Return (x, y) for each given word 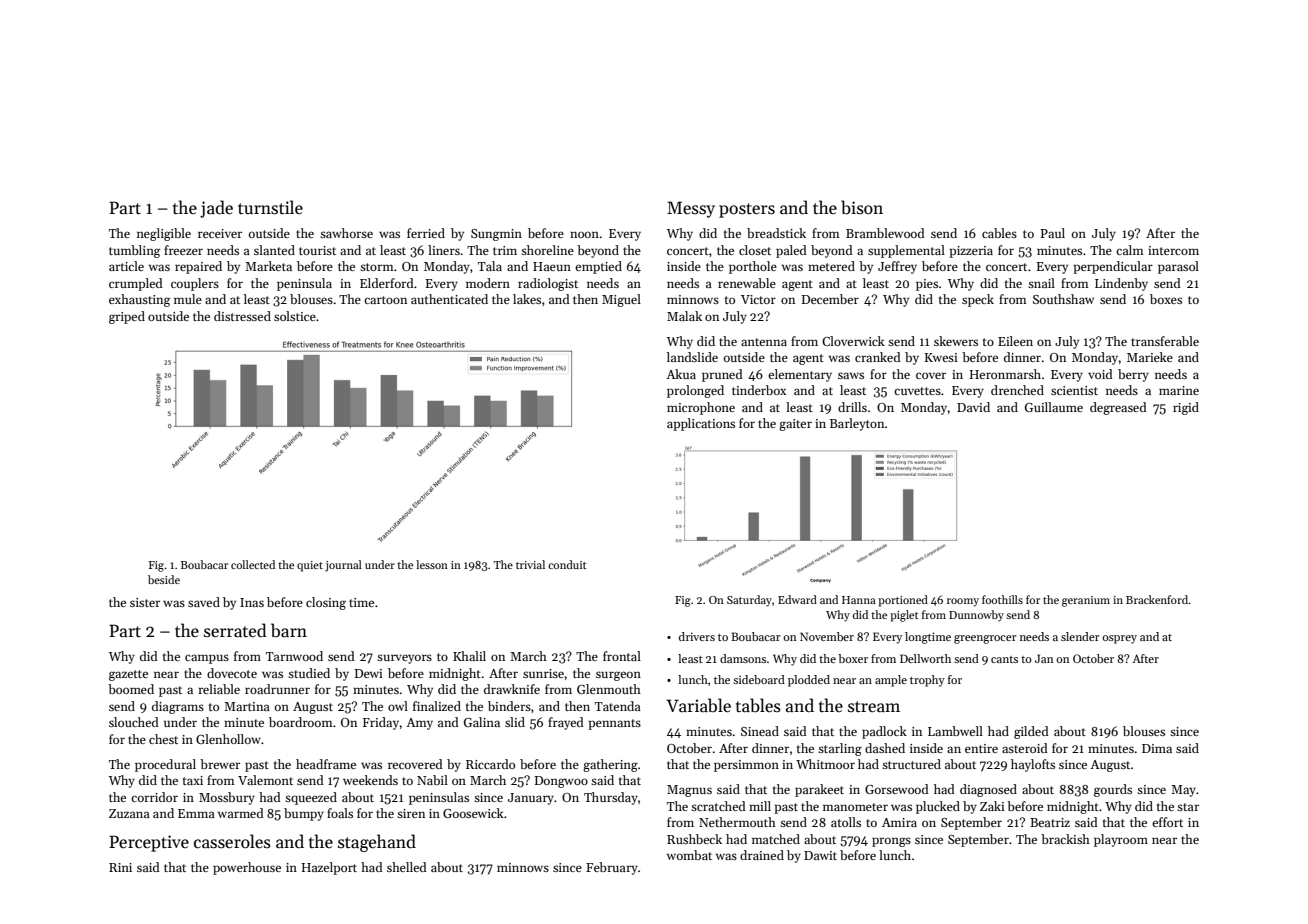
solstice (295, 316)
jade (216, 209)
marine (1179, 390)
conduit (567, 564)
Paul (1052, 233)
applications (701, 424)
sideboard (759, 679)
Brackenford (1157, 599)
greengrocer (985, 639)
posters (747, 210)
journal (343, 566)
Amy (419, 724)
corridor (154, 797)
